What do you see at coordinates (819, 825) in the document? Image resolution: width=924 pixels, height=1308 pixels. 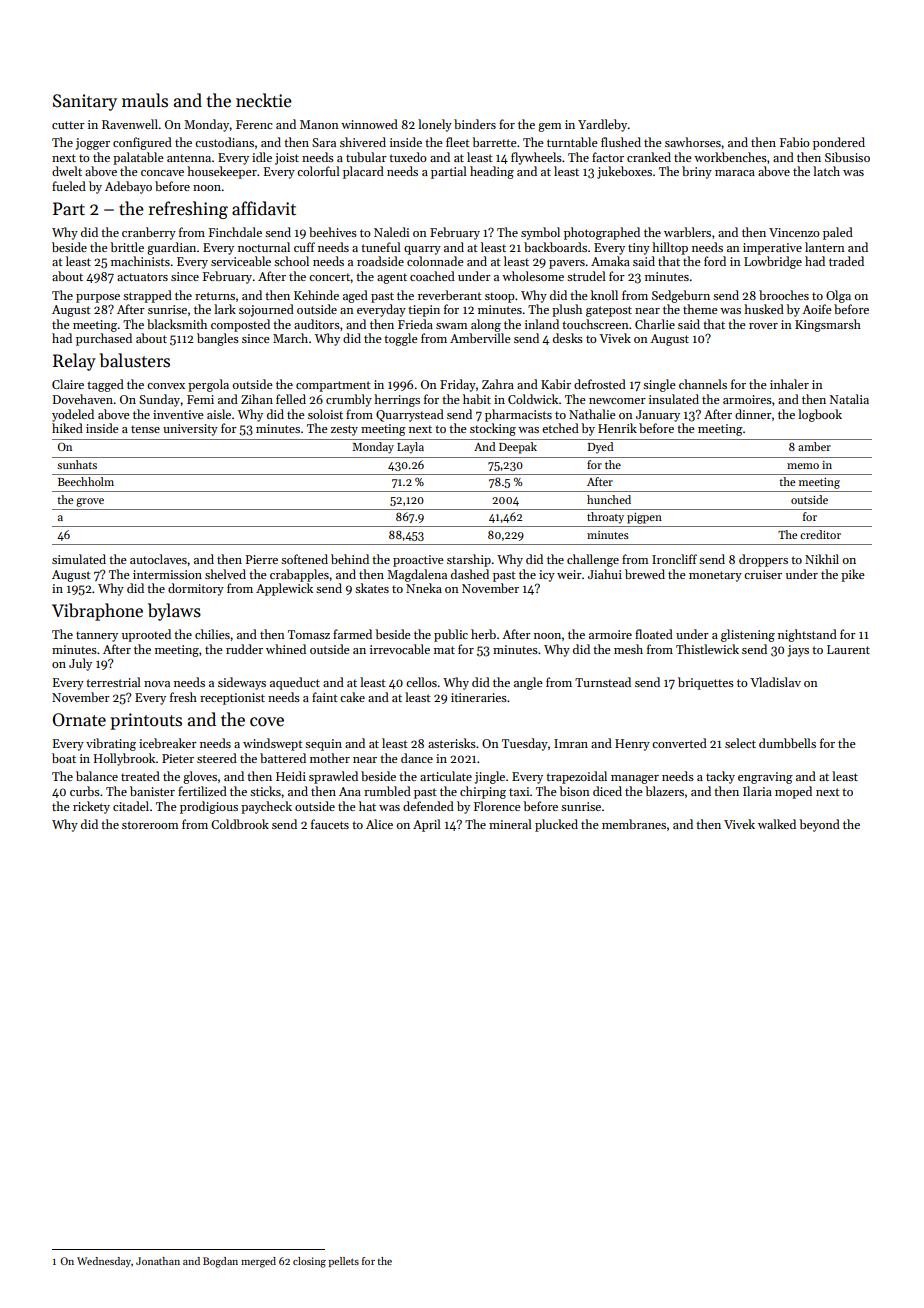 I see `beyond` at bounding box center [819, 825].
